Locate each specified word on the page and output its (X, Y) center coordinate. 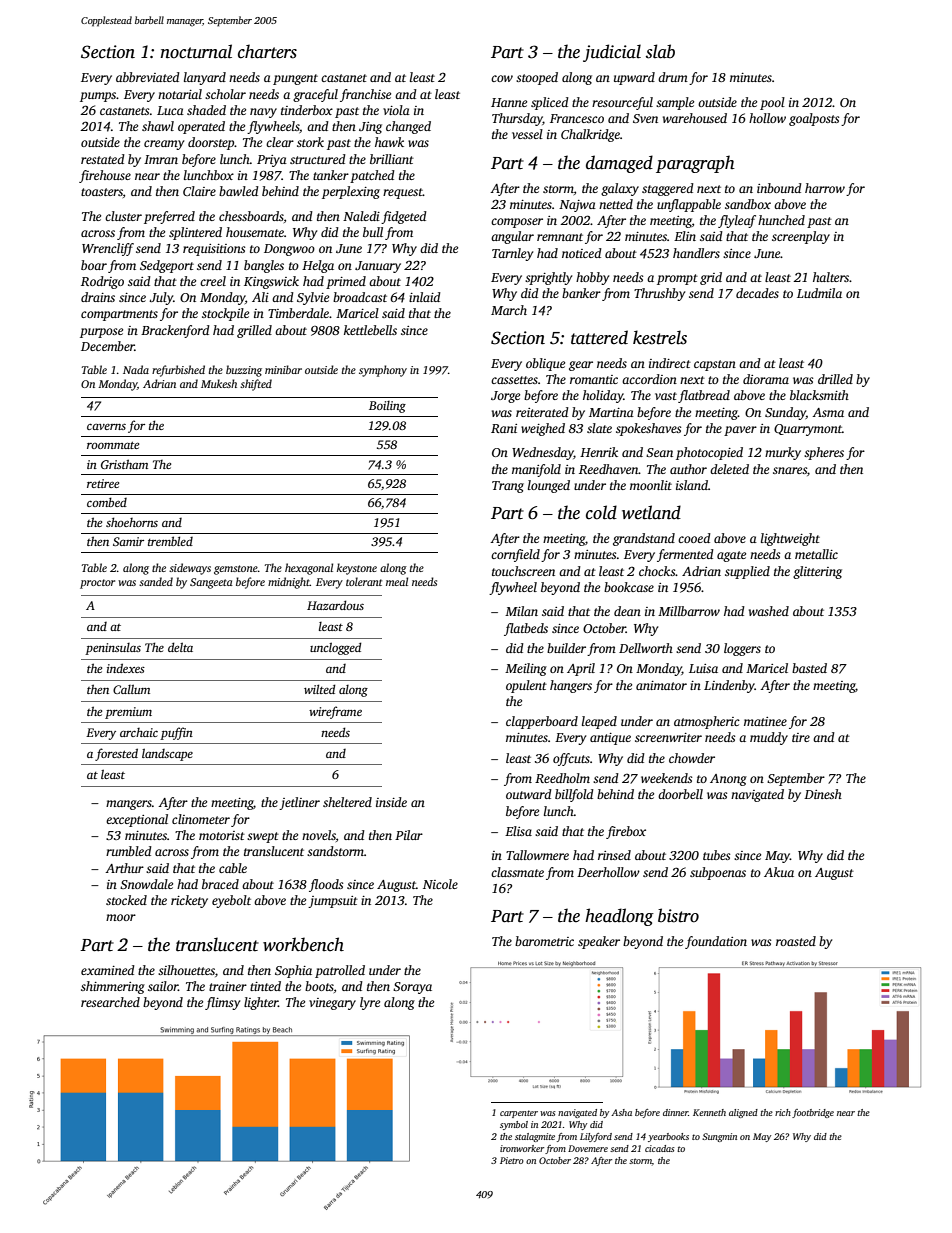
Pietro (512, 1160)
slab (660, 51)
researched (110, 1002)
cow (502, 78)
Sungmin (719, 1137)
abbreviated (148, 77)
